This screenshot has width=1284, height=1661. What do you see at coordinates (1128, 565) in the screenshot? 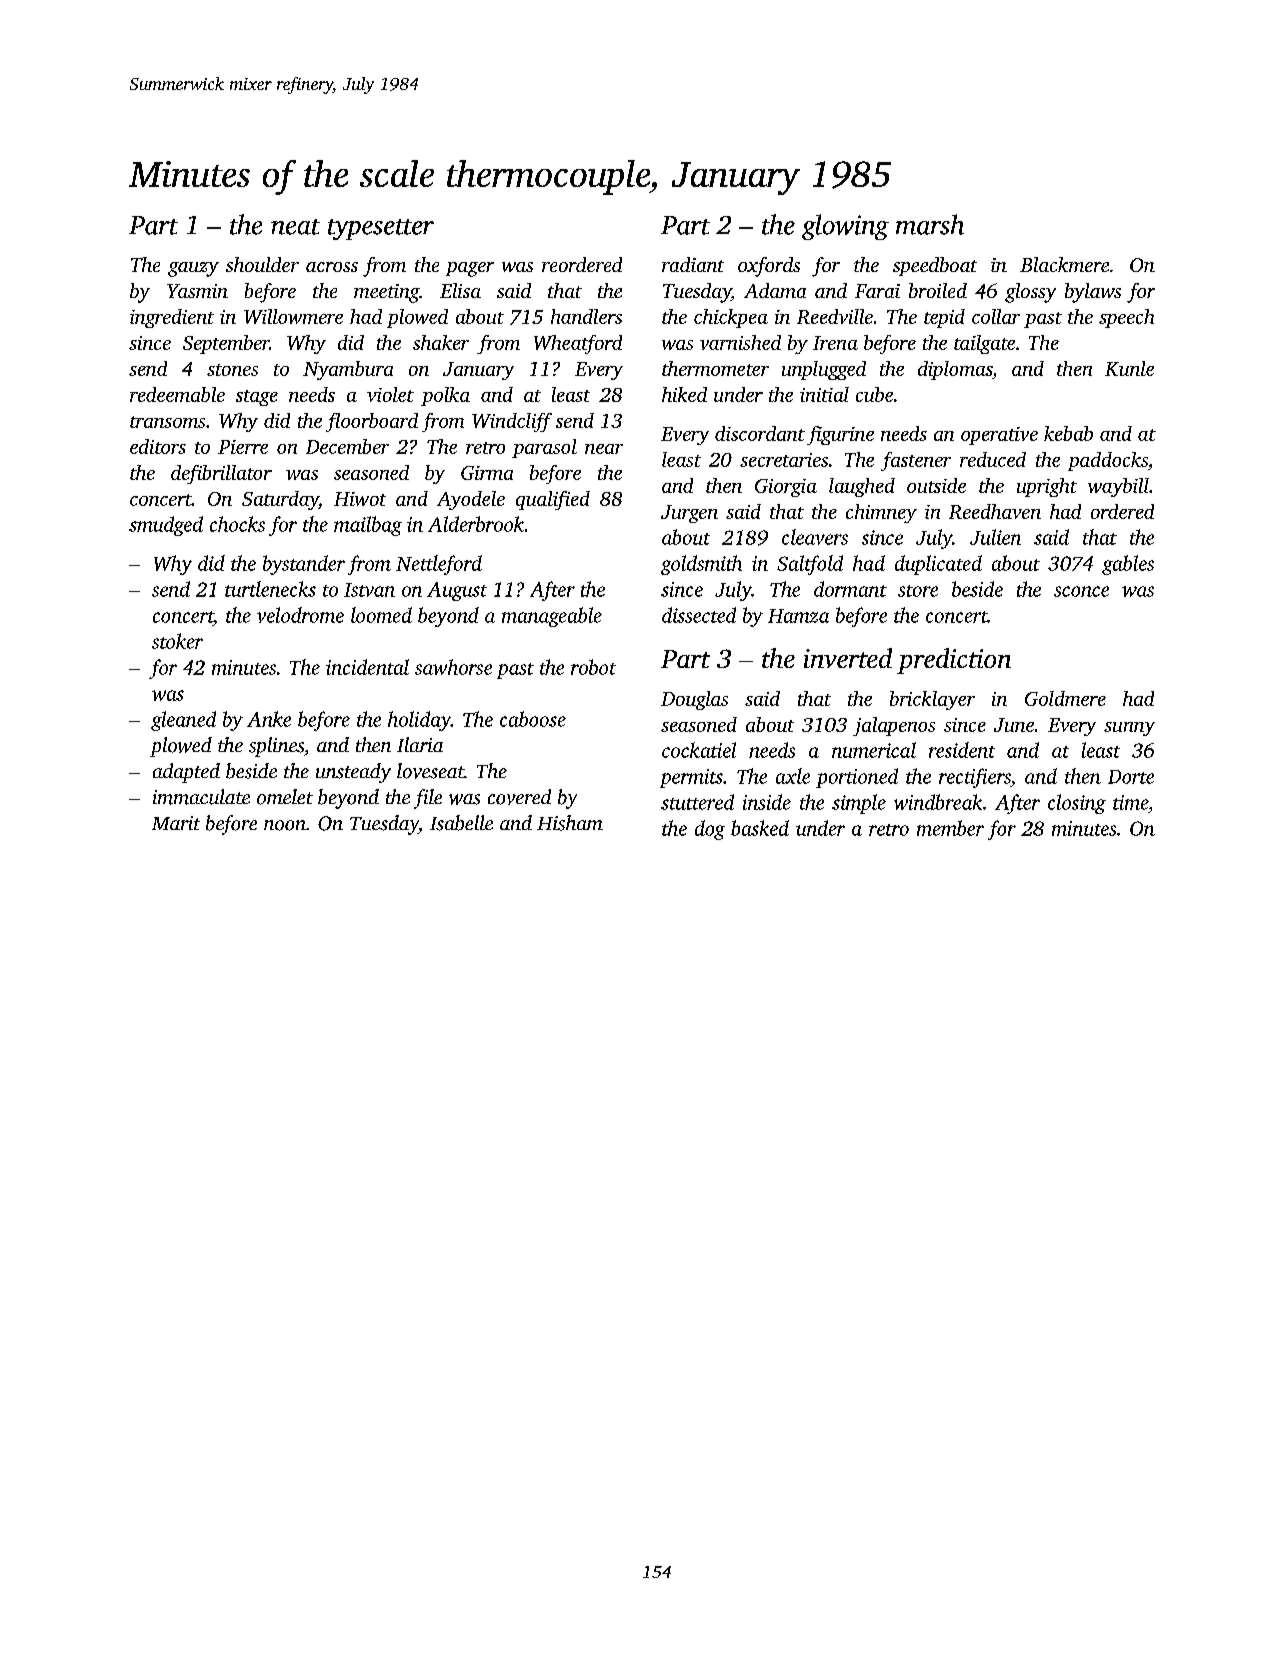
I see `gables` at bounding box center [1128, 565].
